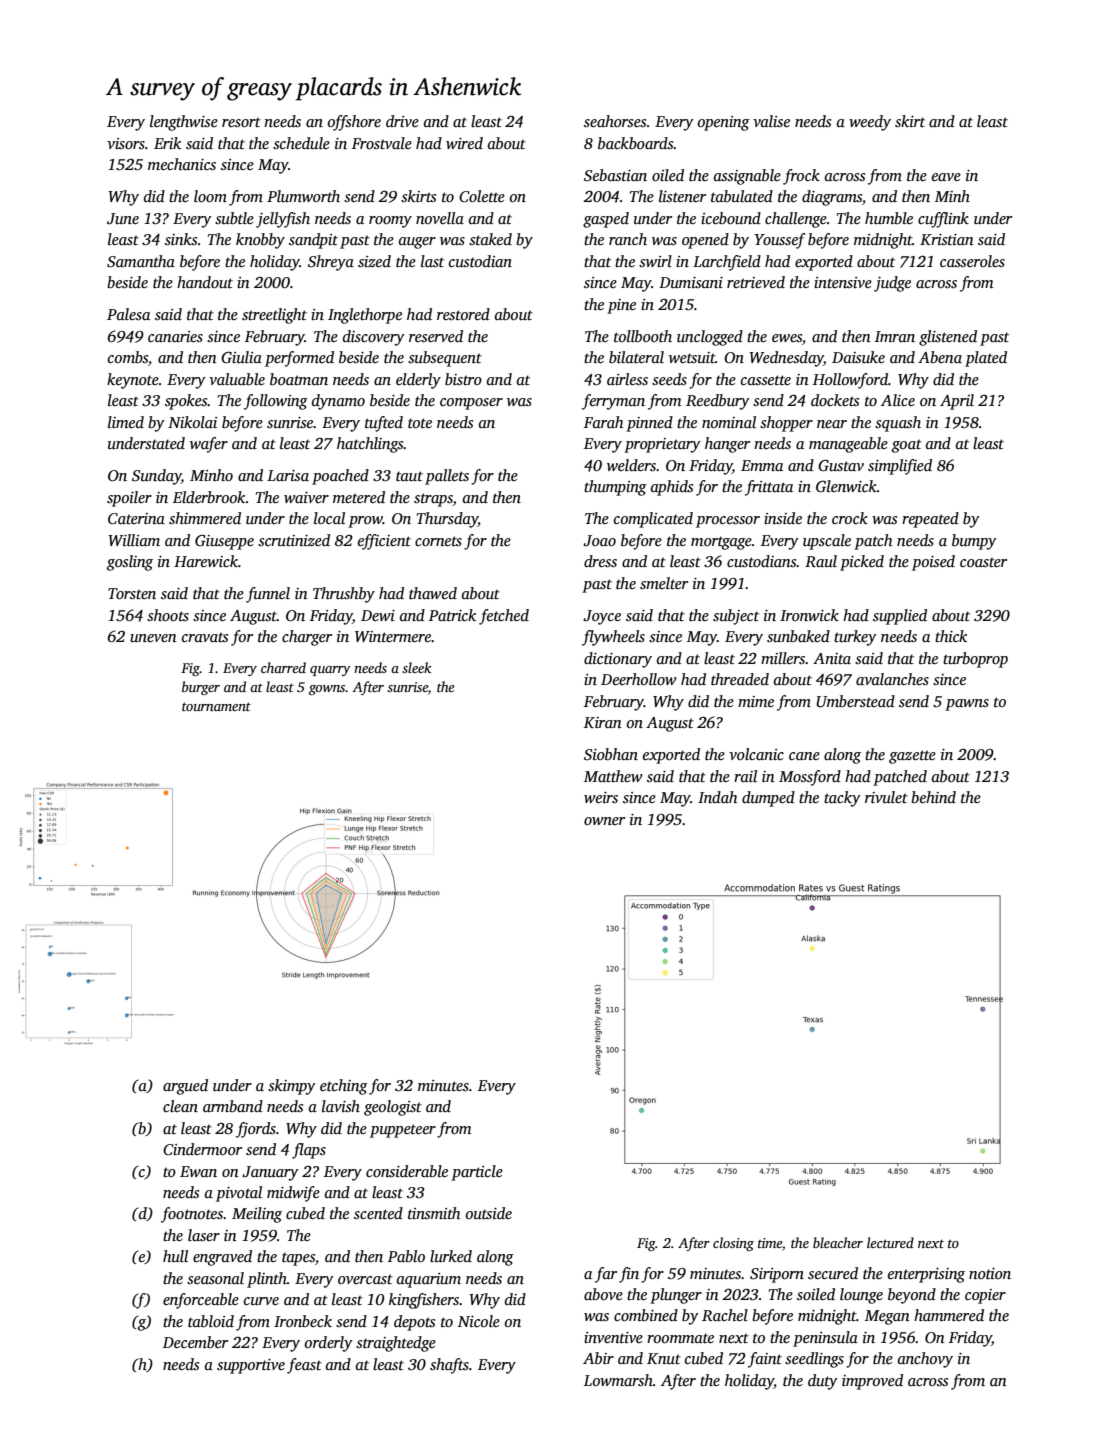 Image resolution: width=1120 pixels, height=1450 pixels. What do you see at coordinates (327, 690) in the image?
I see `gowns` at bounding box center [327, 690].
